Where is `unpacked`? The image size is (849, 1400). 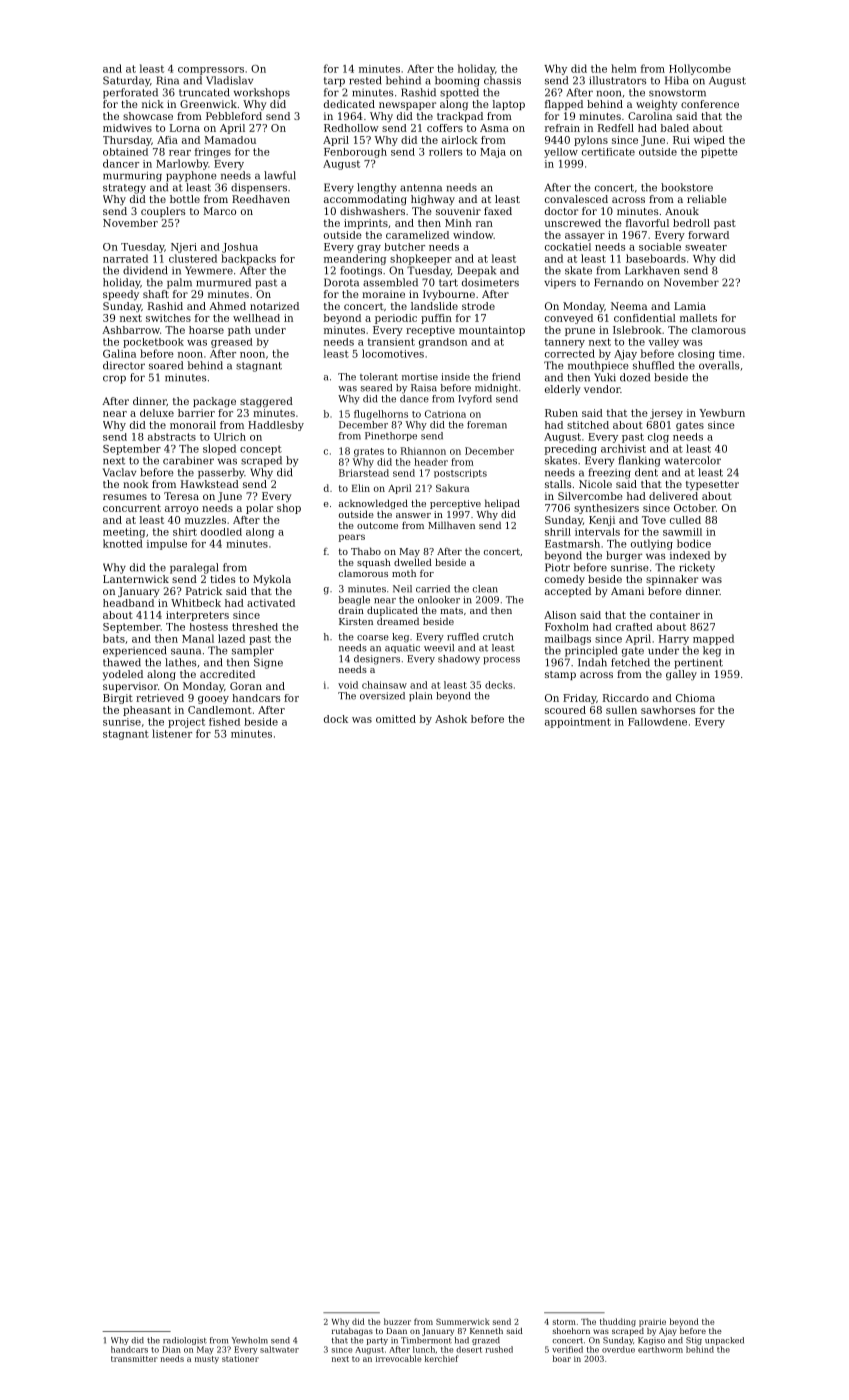 unpacked is located at coordinates (724, 1341).
